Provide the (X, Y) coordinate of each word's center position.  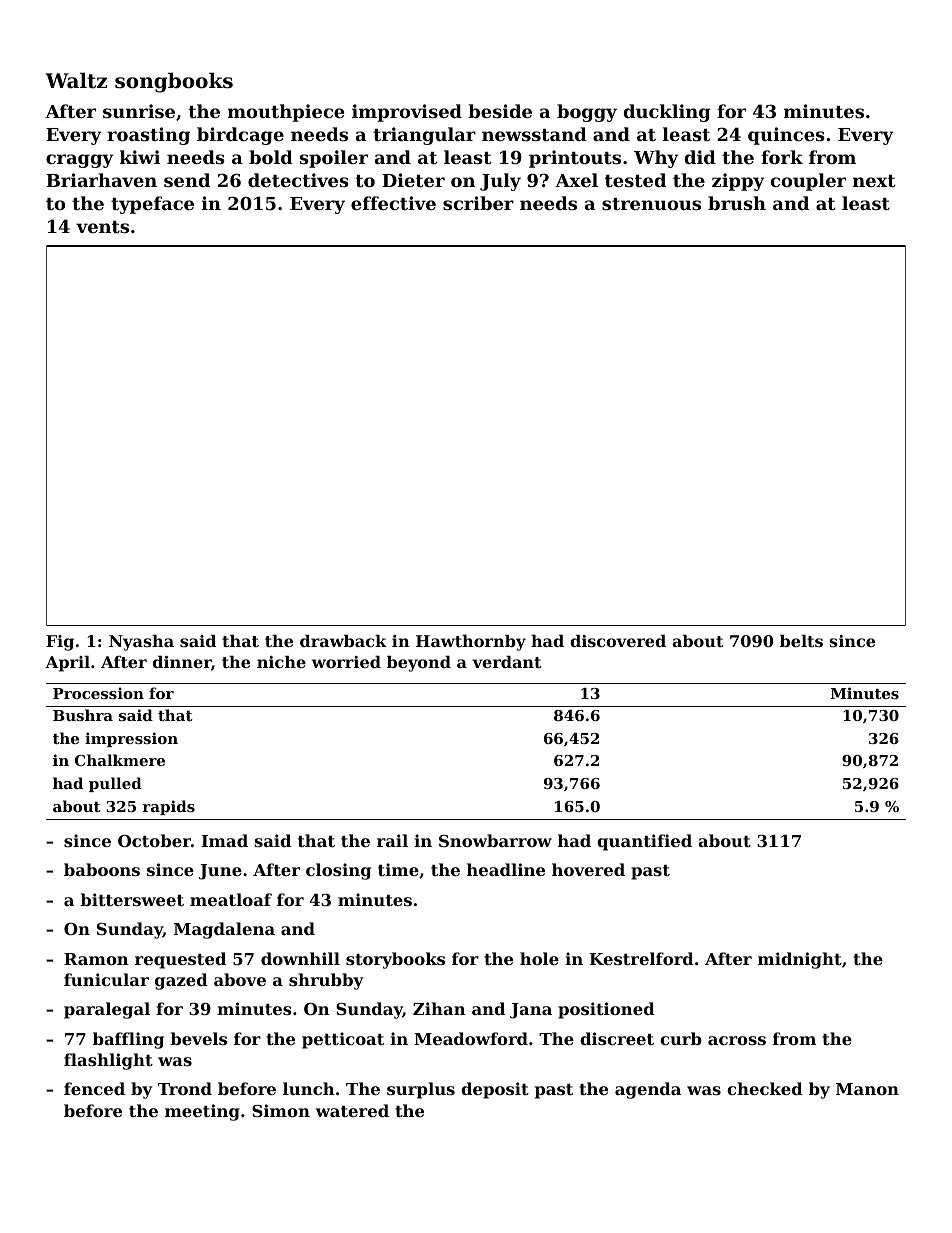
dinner (182, 662)
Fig (60, 643)
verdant (507, 662)
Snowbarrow (495, 840)
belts (801, 641)
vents (102, 227)
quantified (644, 842)
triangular (424, 136)
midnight (800, 960)
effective (393, 203)
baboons (102, 869)
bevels (198, 1038)
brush (737, 203)
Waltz (76, 80)
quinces (786, 136)
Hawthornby (471, 643)
